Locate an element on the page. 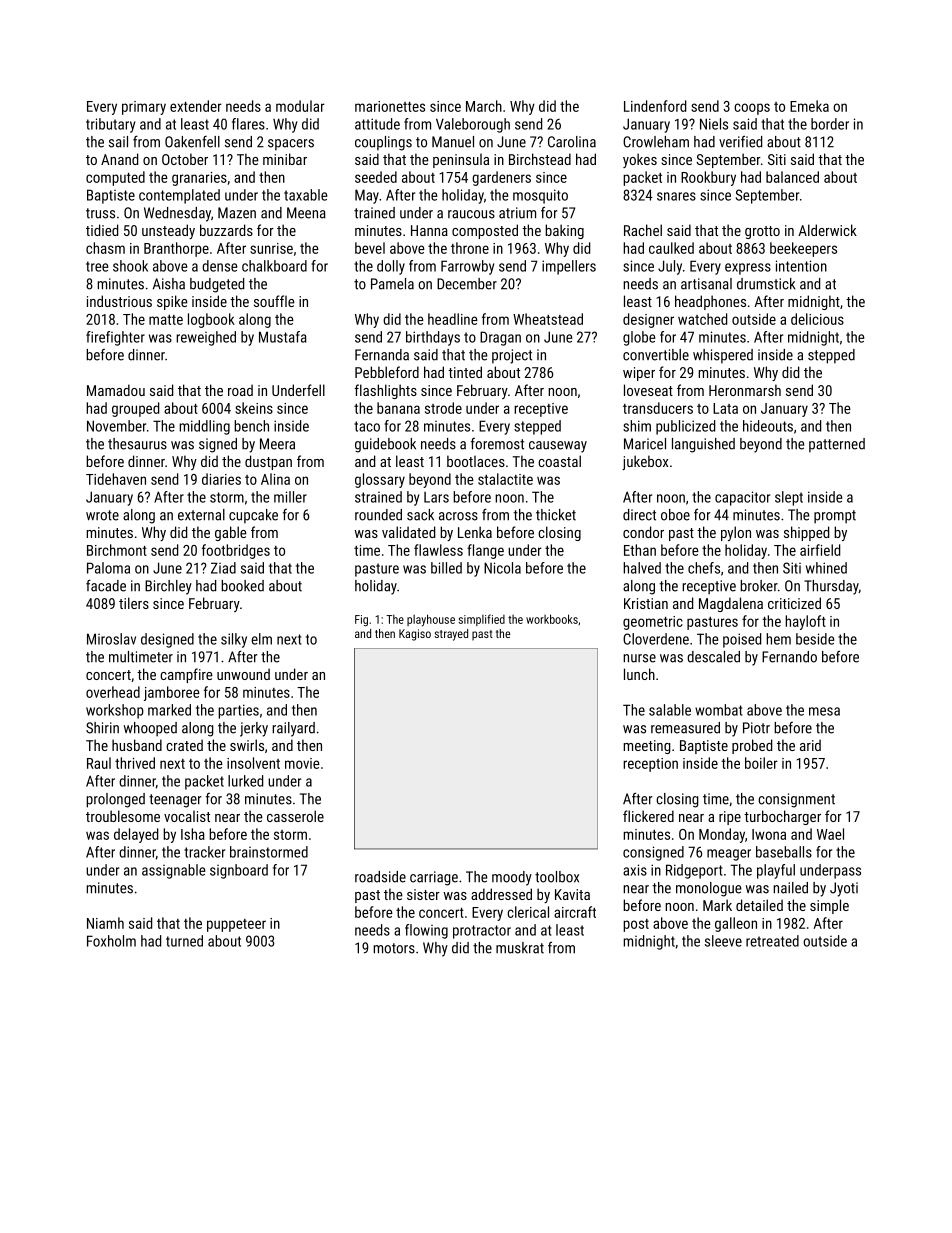  raucous is located at coordinates (471, 214).
